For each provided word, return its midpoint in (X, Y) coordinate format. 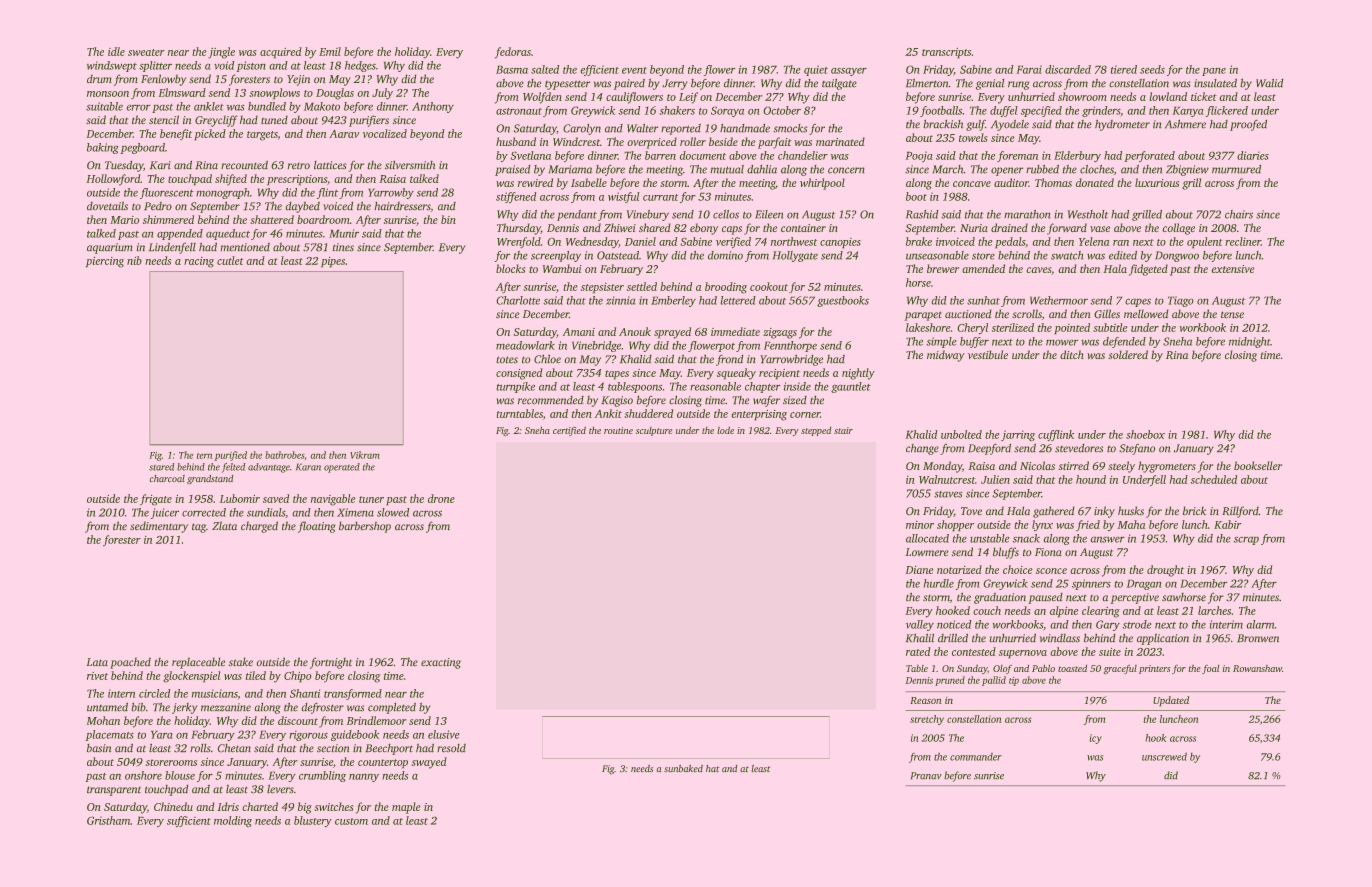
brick (1194, 510)
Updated (1171, 701)
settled (642, 286)
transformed (353, 694)
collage (1179, 229)
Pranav (926, 775)
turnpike (516, 387)
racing (199, 262)
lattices (330, 165)
